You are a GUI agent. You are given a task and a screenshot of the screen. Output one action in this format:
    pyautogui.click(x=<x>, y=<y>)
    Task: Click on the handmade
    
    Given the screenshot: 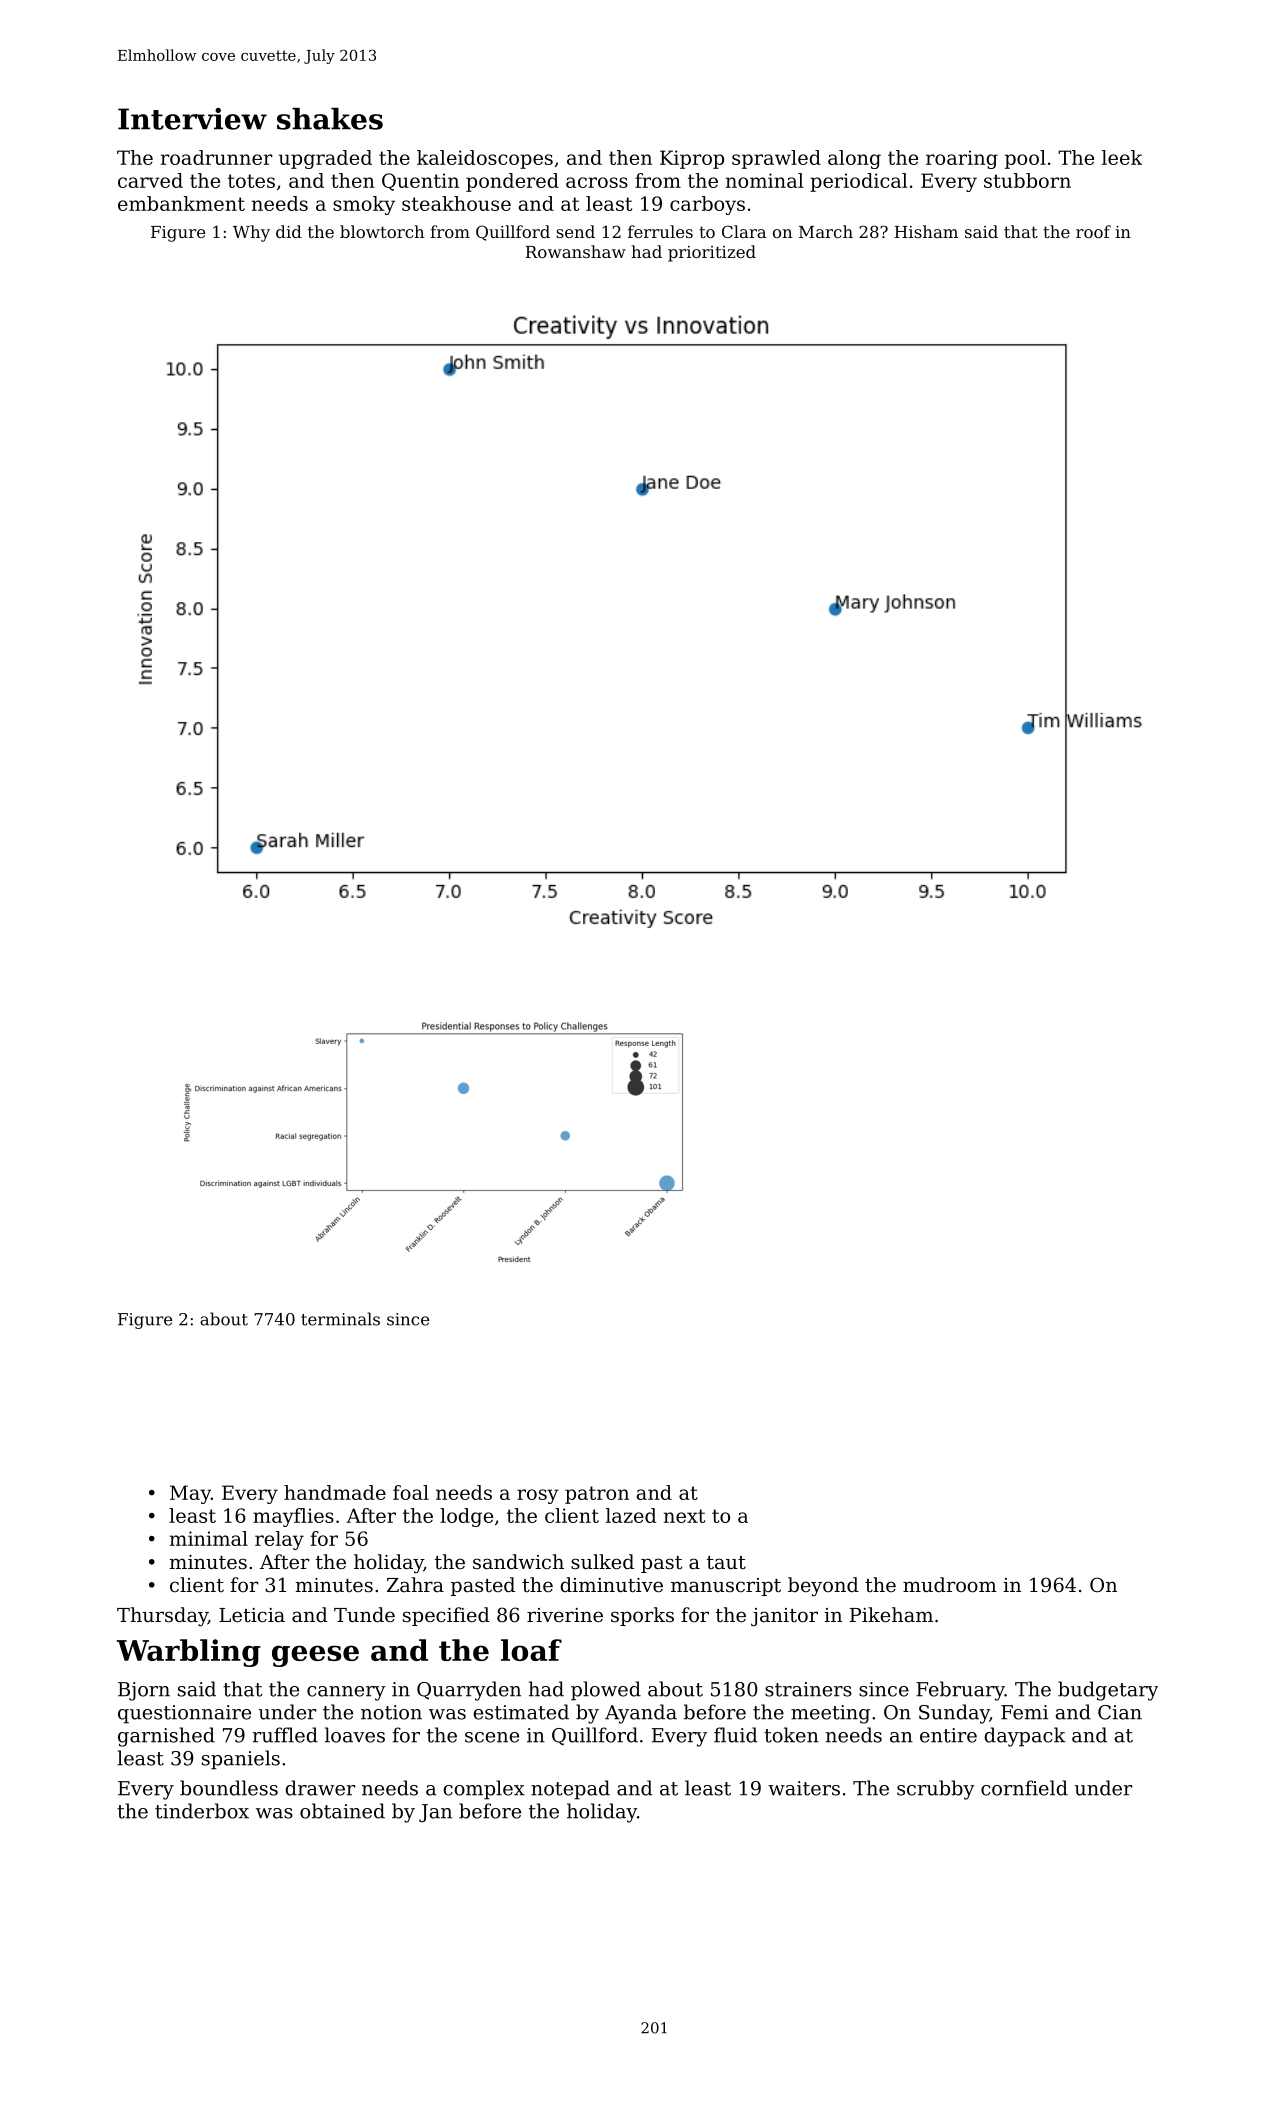 What is the action you would take?
    pyautogui.click(x=335, y=1492)
